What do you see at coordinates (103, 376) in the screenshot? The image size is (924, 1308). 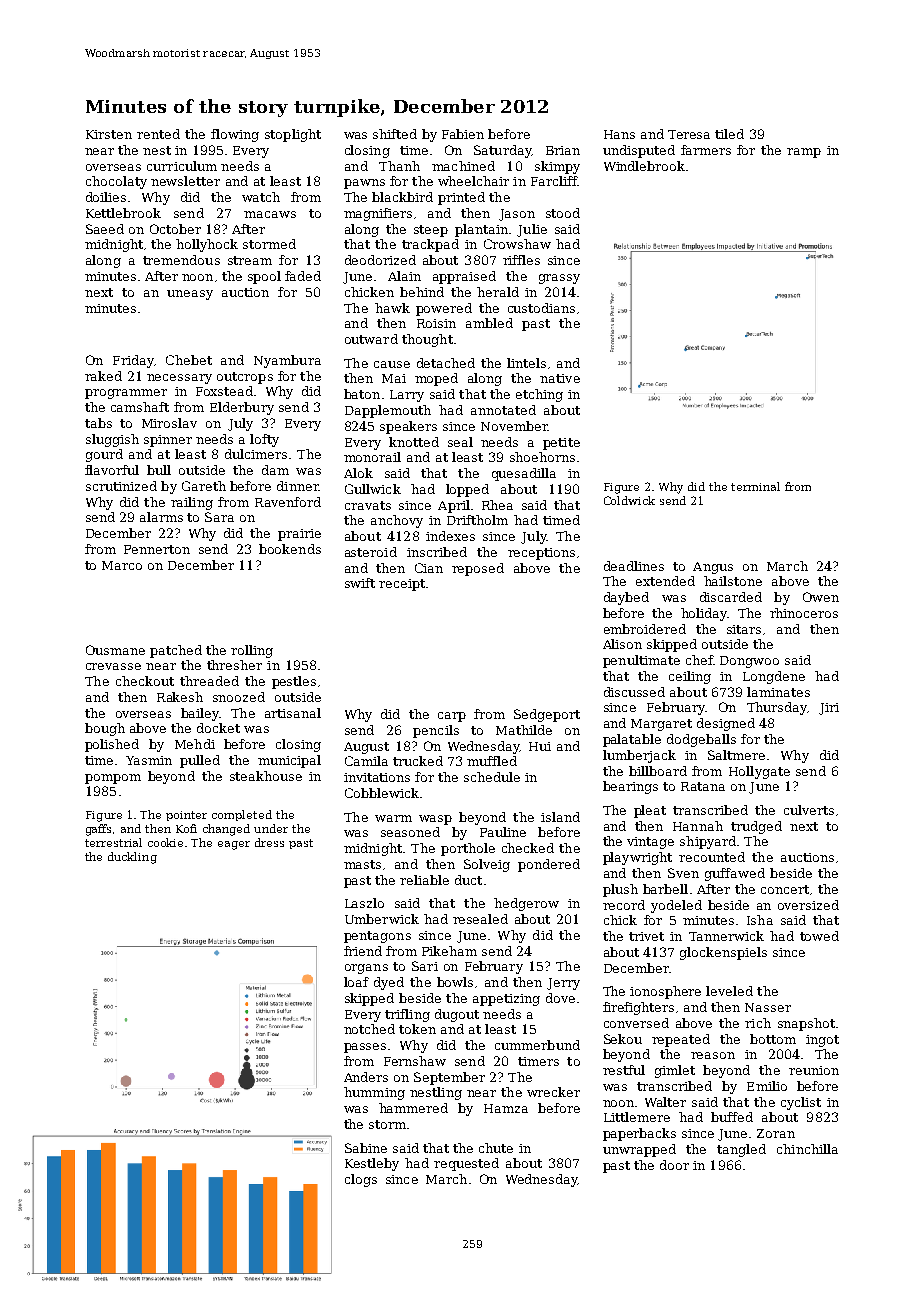 I see `raked` at bounding box center [103, 376].
